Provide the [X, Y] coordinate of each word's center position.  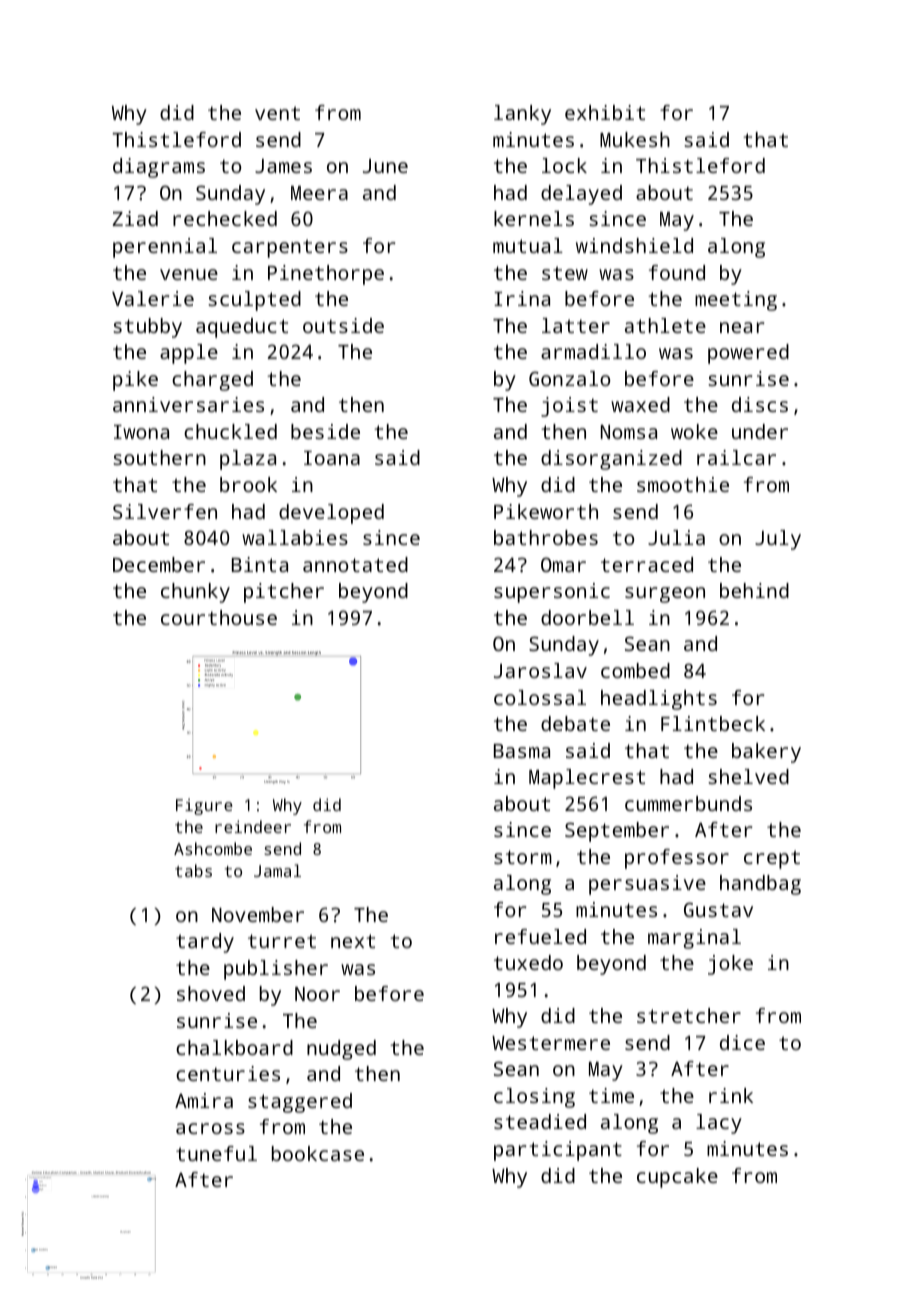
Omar [563, 564]
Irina [522, 298]
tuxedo [528, 962]
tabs [193, 870]
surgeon [665, 595]
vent [277, 113]
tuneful [216, 1153]
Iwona [141, 432]
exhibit [605, 112]
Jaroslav [540, 670]
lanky [522, 115]
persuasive [647, 885]
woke [694, 431]
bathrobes [546, 537]
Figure [204, 806]
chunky [195, 593]
